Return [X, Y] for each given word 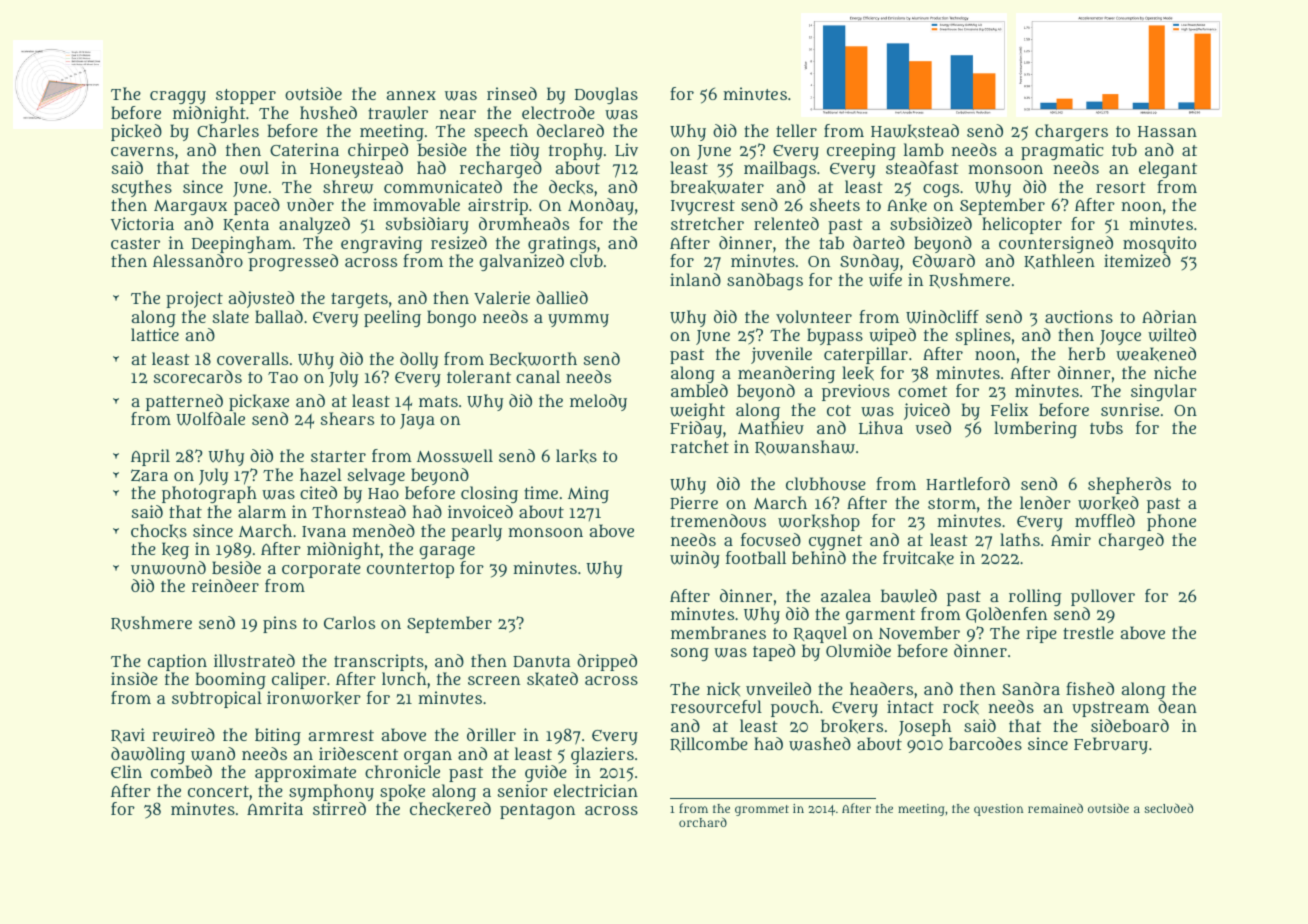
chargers [1071, 132]
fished [1090, 688]
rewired [183, 735]
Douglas [606, 95]
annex [411, 95]
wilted [1172, 335]
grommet [762, 810]
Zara [149, 475]
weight [697, 411]
